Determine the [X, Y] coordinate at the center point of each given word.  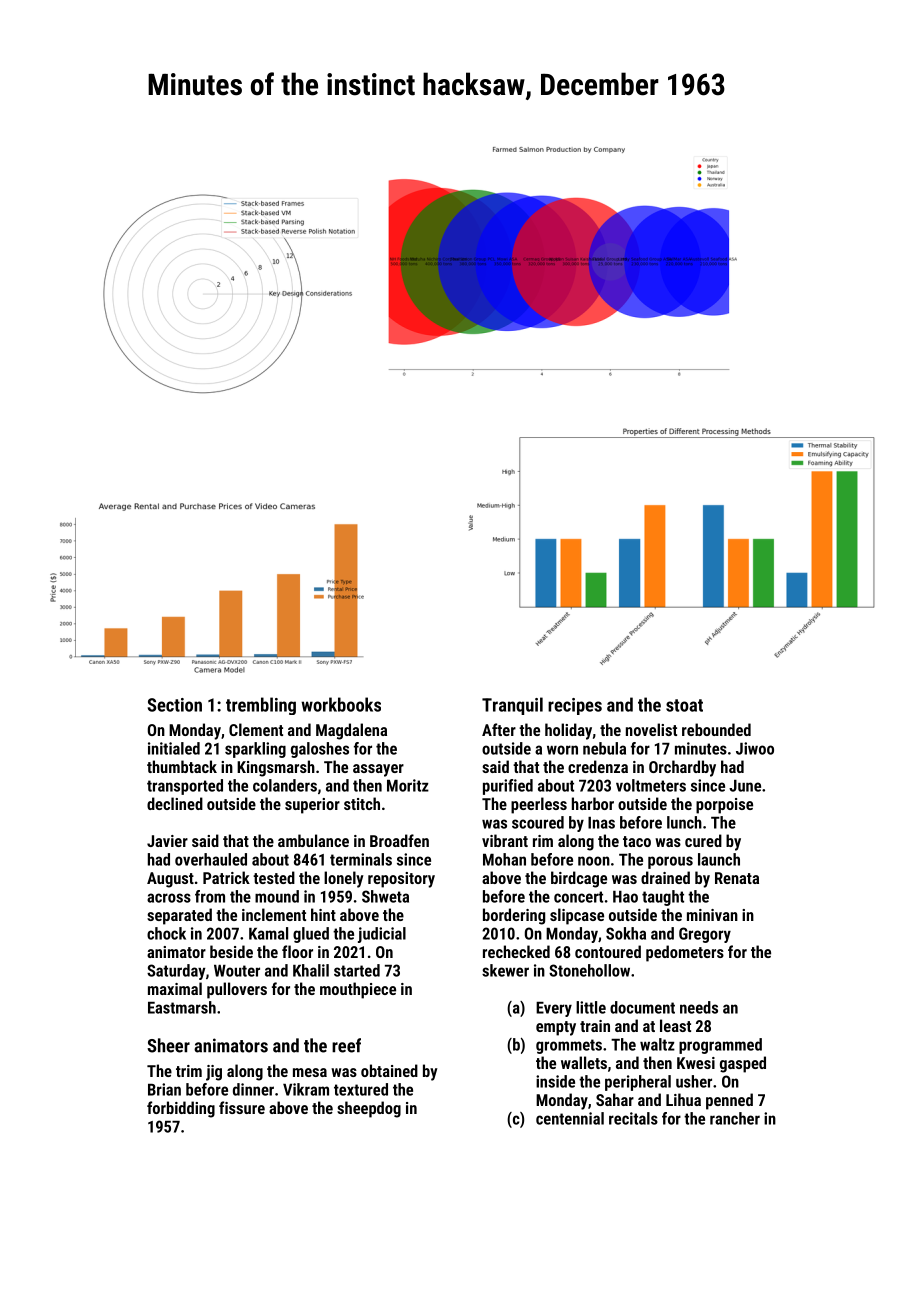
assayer [378, 770]
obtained [389, 1070]
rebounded [716, 729]
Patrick [226, 877]
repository [401, 880]
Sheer [168, 1045]
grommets [569, 1046]
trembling [261, 706]
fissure [242, 1107]
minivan [712, 915]
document [642, 1007]
